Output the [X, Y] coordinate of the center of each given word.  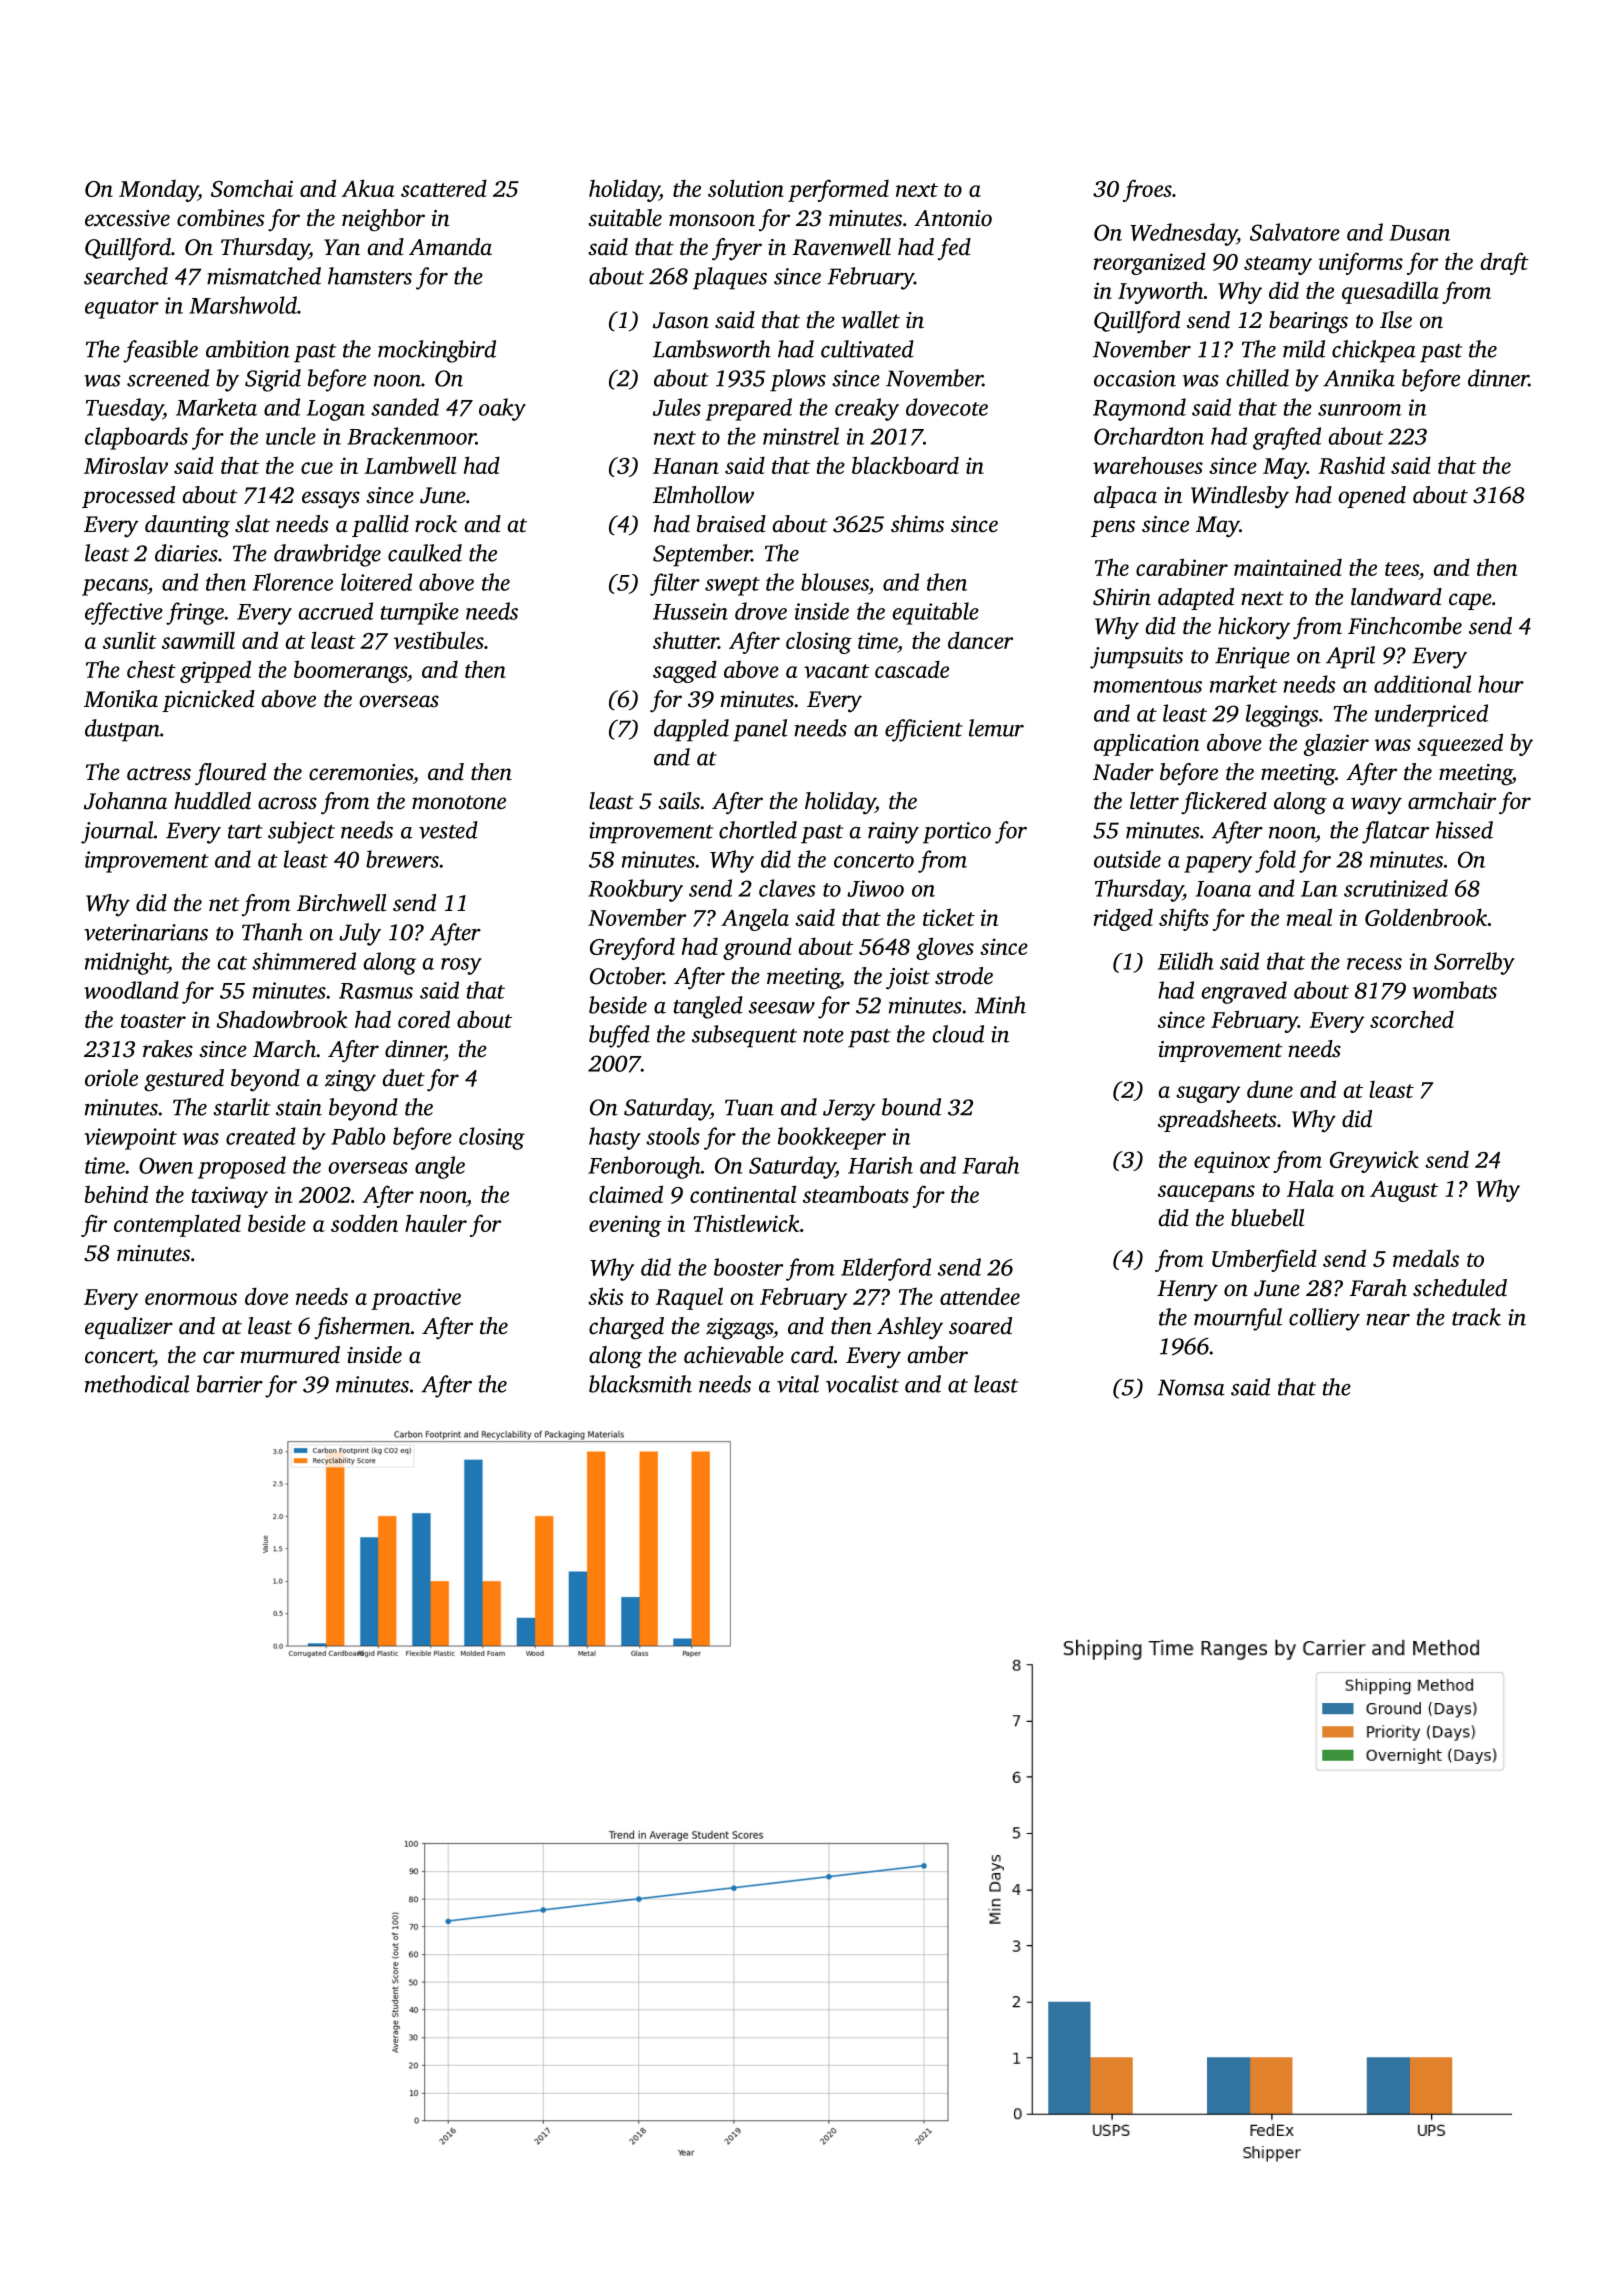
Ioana [1223, 889]
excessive [127, 218]
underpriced [1431, 715]
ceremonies [361, 772]
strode [964, 976]
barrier [230, 1384]
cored [424, 1019]
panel [760, 730]
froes [1147, 190]
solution [746, 188]
